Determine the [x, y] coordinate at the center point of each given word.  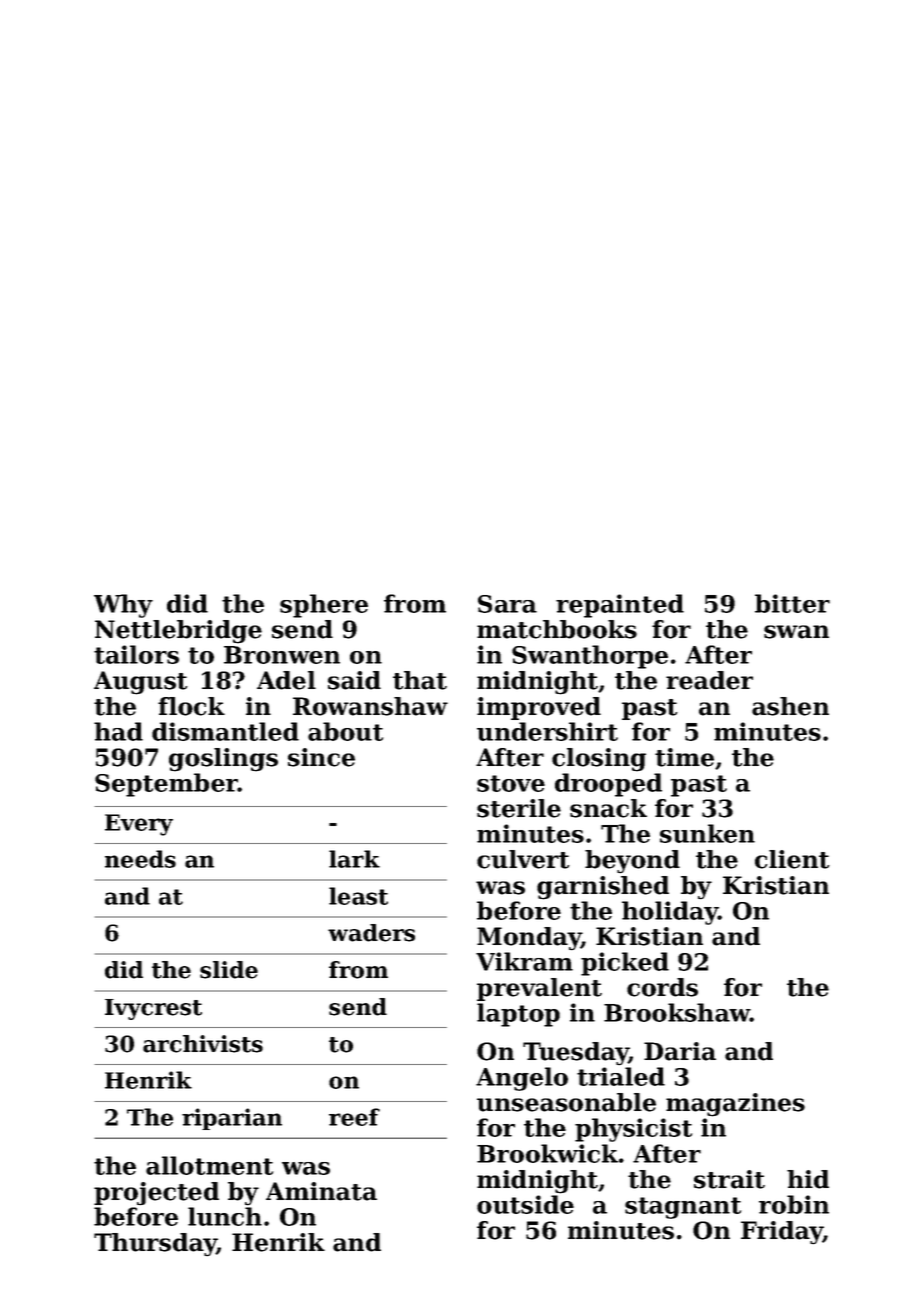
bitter [792, 603]
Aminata [321, 1191]
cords [662, 987]
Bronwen [282, 655]
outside [525, 1204]
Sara [507, 604]
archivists [203, 1044]
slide [229, 970]
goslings [223, 760]
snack [608, 808]
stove [511, 783]
